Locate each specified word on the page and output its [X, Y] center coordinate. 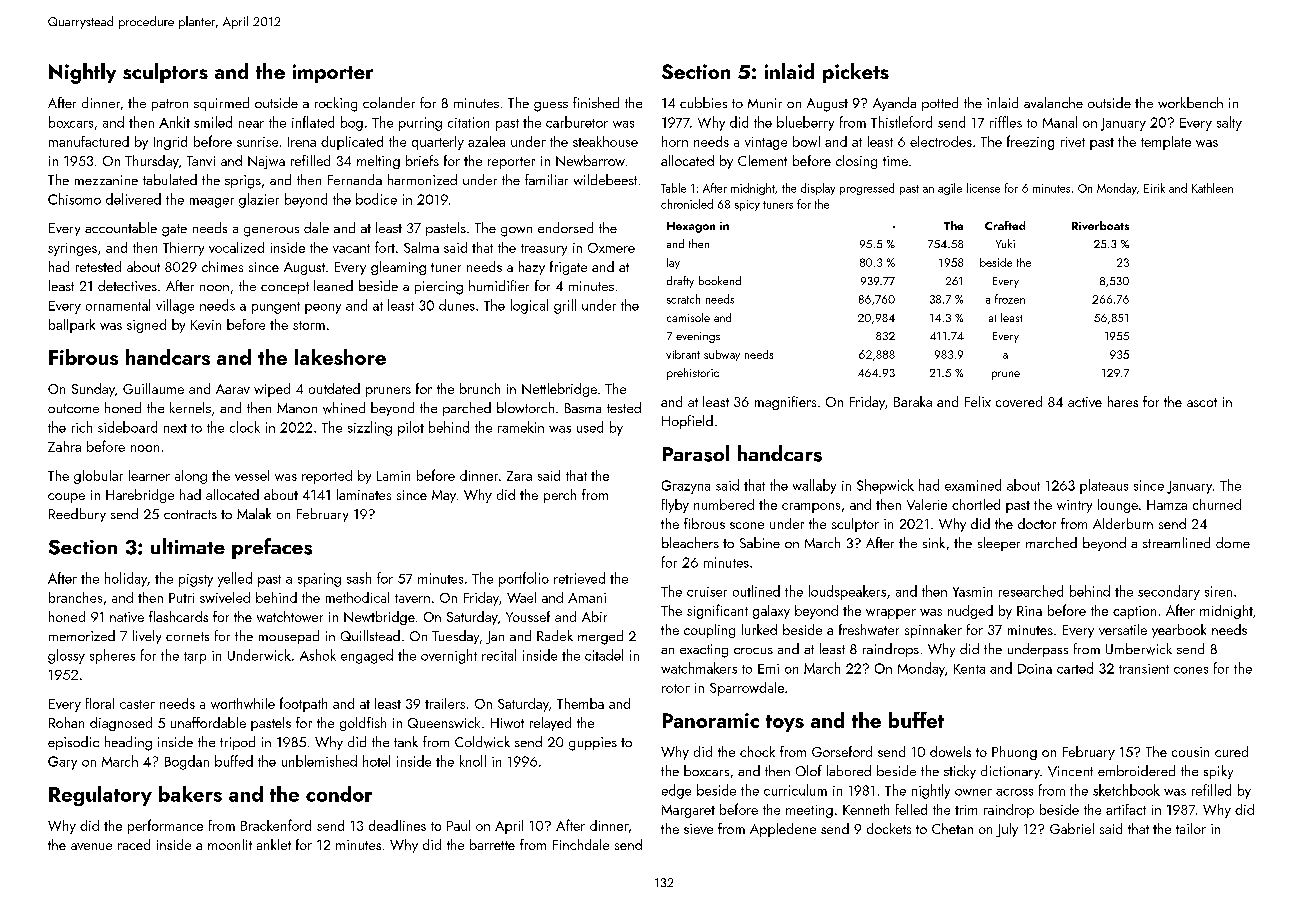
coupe [66, 498]
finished [596, 102]
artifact [1126, 809]
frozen [1010, 299]
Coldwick [482, 742]
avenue [91, 846]
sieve [698, 829]
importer [333, 73]
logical [529, 306]
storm [309, 325]
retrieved [579, 578]
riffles [1006, 122]
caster [137, 704]
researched [1031, 591]
